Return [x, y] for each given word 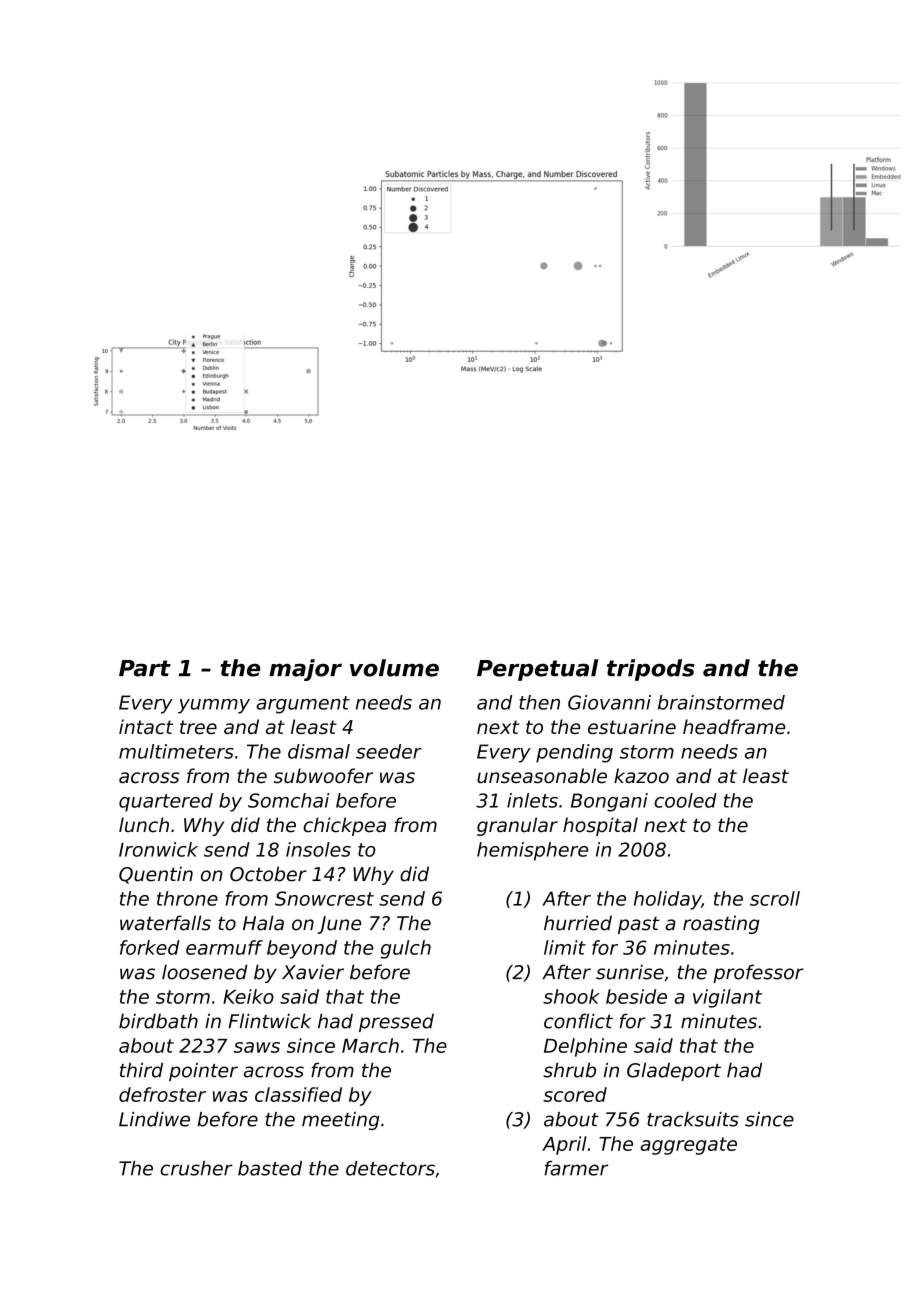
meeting [341, 1121]
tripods [650, 670]
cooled [685, 800]
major [305, 670]
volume [394, 668]
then [539, 702]
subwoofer [323, 776]
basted [270, 1168]
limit [565, 947]
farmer [576, 1168]
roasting [721, 924]
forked [150, 947]
